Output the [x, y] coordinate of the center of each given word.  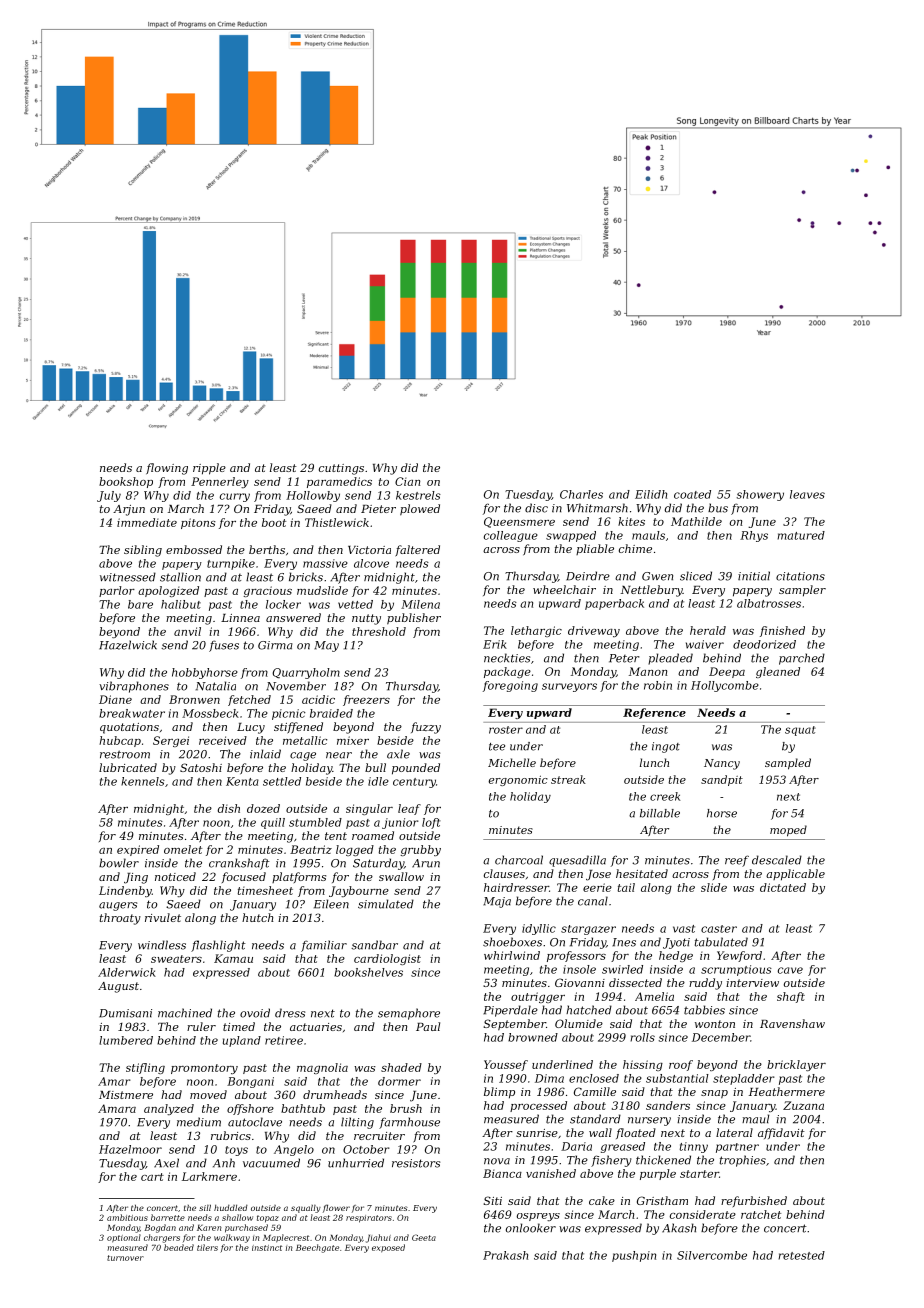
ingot [666, 747]
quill [273, 823]
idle [378, 781]
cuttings [341, 469]
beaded [179, 1247]
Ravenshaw [792, 1023]
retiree [284, 1040]
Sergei [171, 741]
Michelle [512, 762]
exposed [388, 1248]
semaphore [409, 1014]
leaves [807, 494]
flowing [167, 469]
